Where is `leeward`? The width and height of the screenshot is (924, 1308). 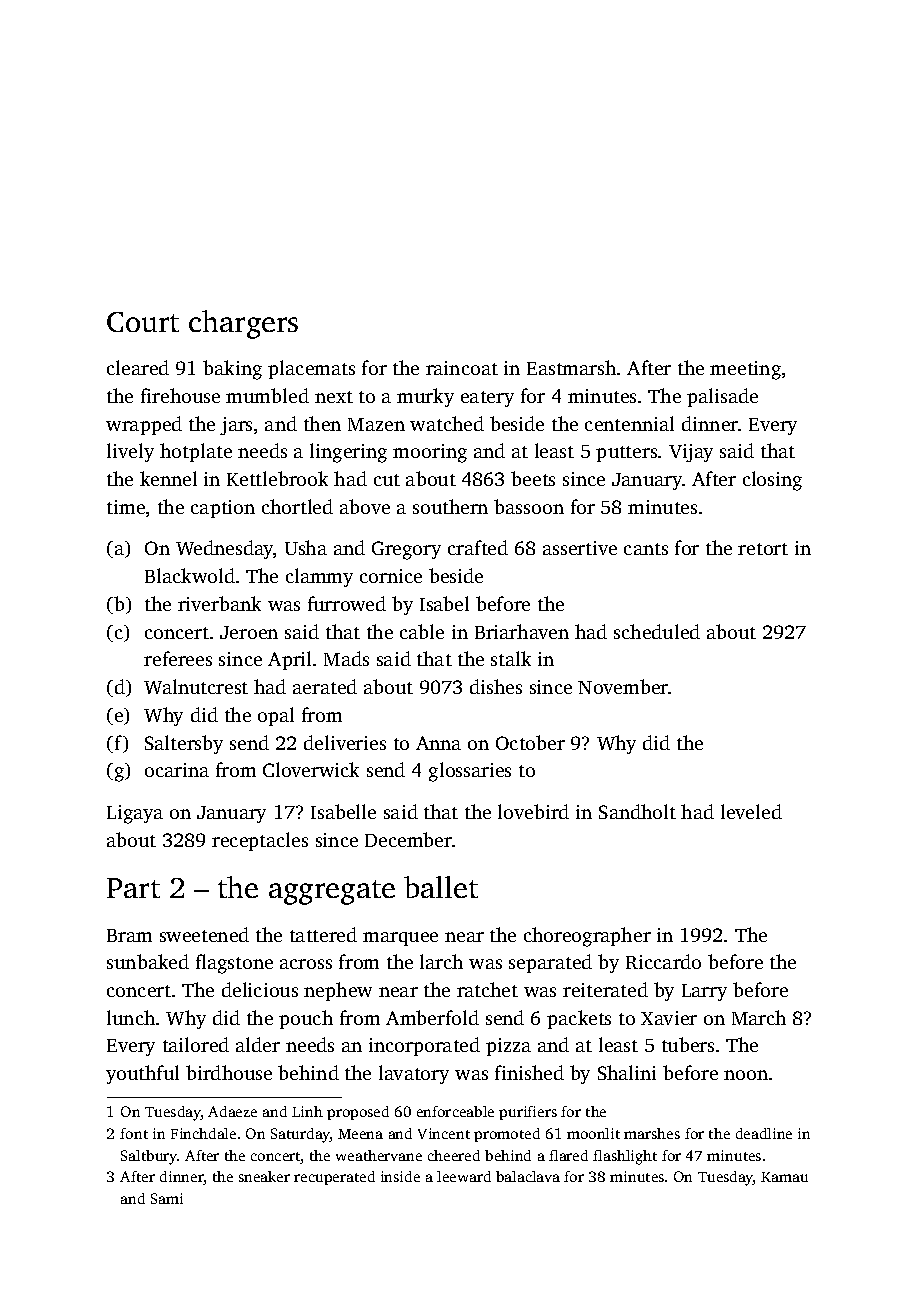 leeward is located at coordinates (464, 1176).
